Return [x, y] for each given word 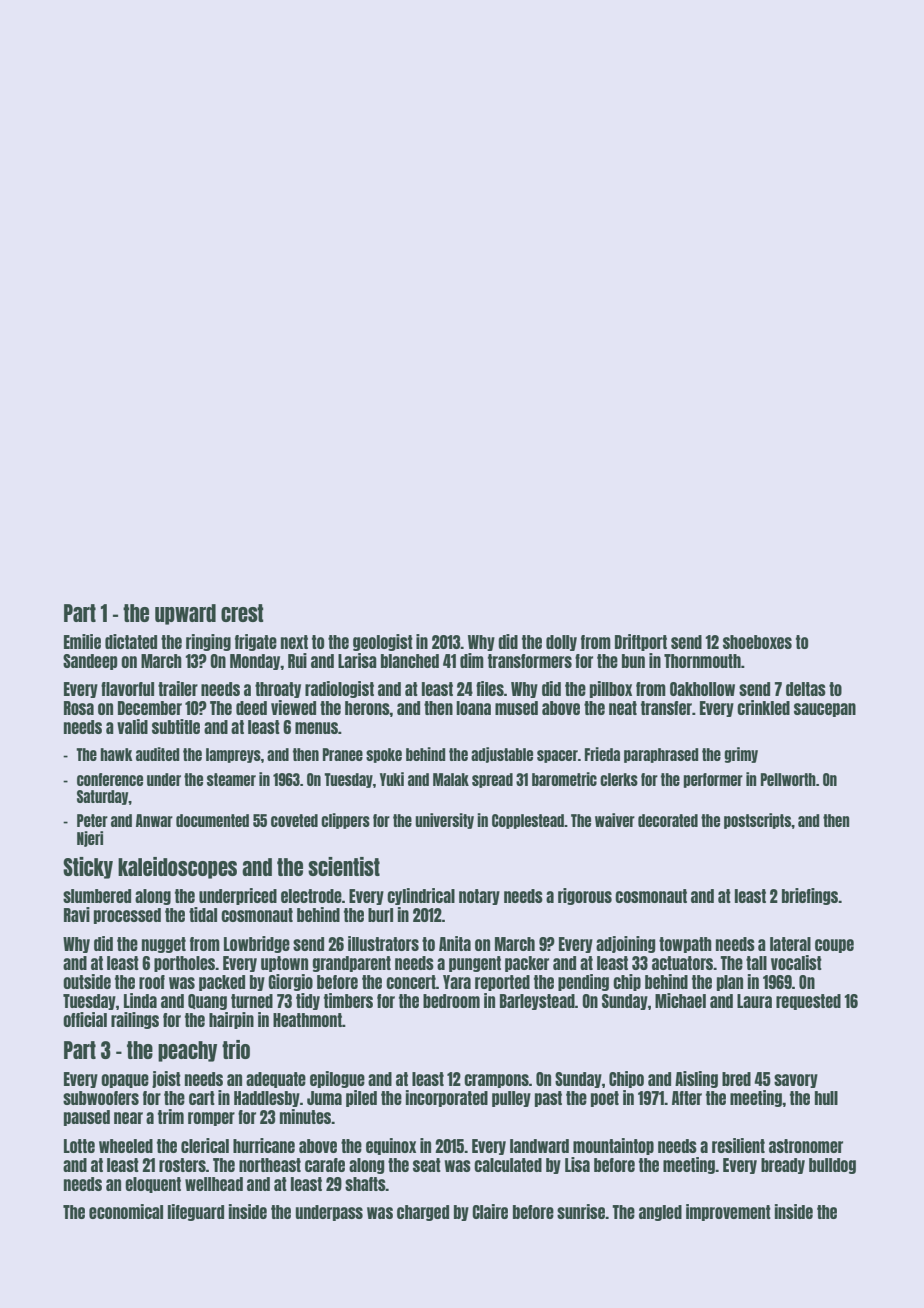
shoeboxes [757, 642]
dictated [131, 641]
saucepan [825, 710]
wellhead [214, 1184]
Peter [92, 820]
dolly [561, 643]
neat [623, 708]
